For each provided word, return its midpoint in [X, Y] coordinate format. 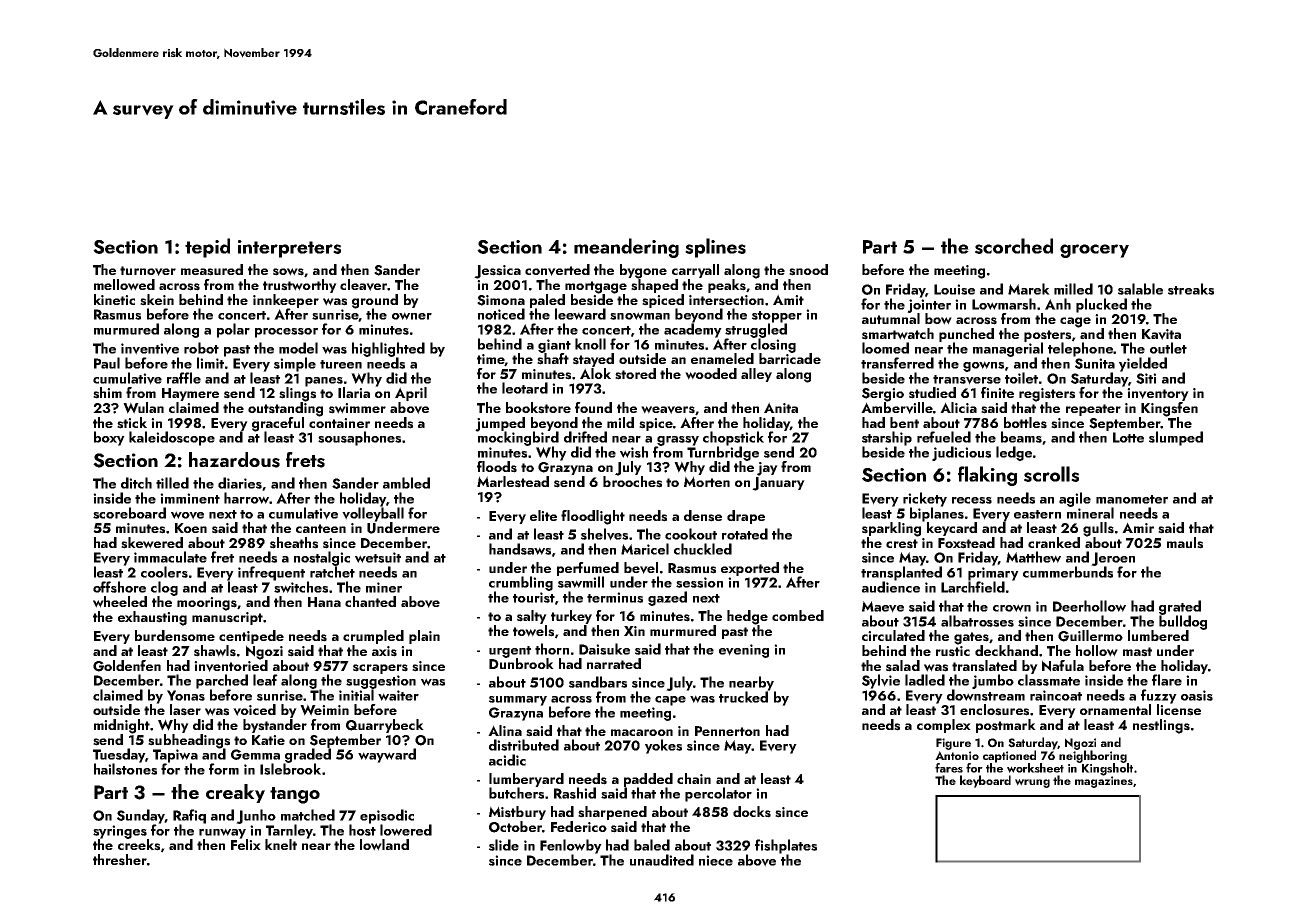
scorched [1014, 246]
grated [1180, 607]
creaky [235, 793]
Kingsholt [1107, 769]
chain [694, 778]
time [491, 360]
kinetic [114, 299]
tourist [534, 597]
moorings [207, 604]
